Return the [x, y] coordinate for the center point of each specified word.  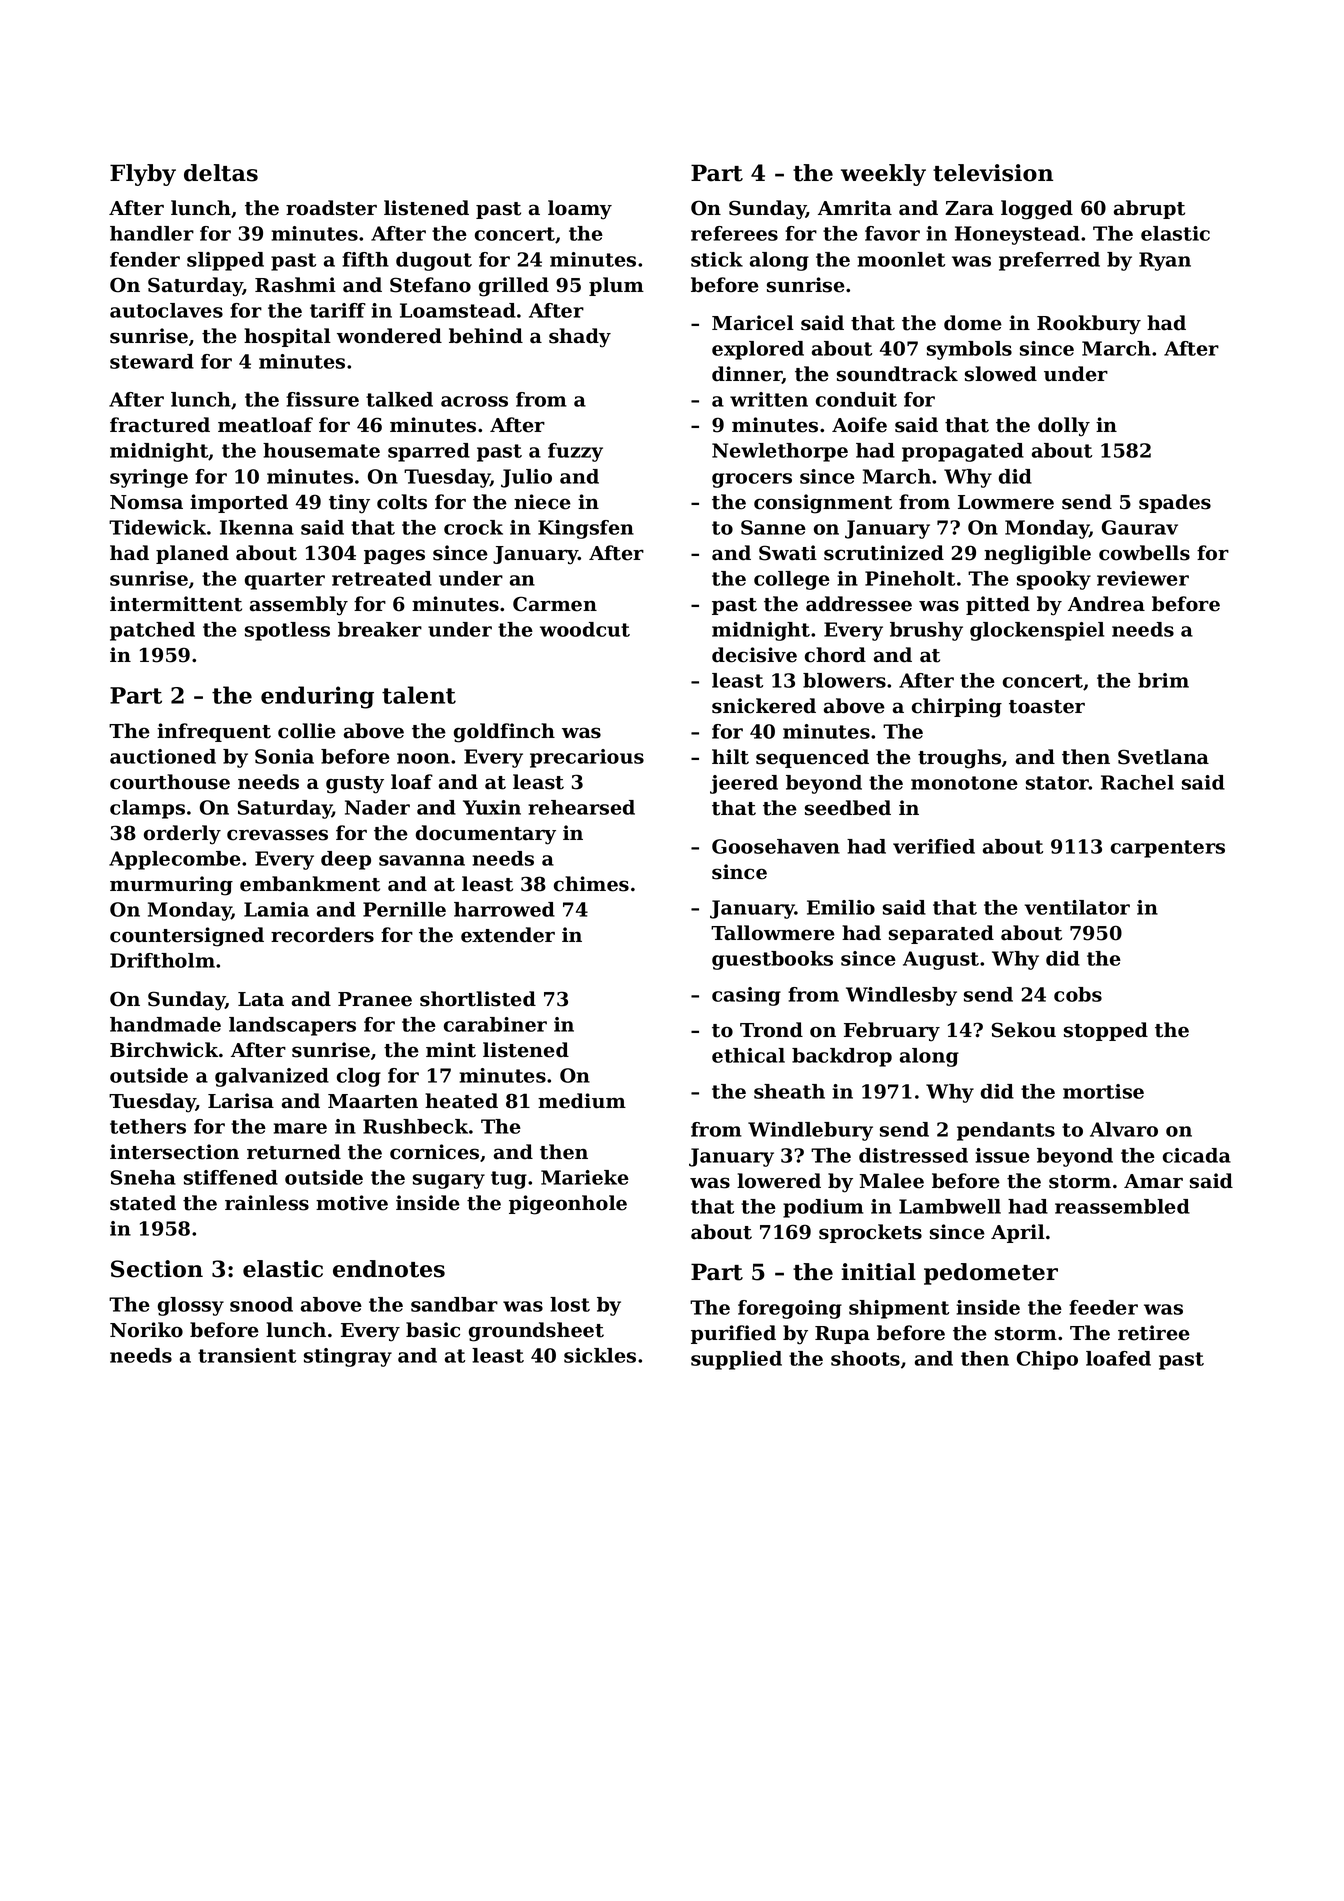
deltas [221, 173]
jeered [744, 784]
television [993, 173]
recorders [322, 935]
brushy [926, 631]
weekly [883, 175]
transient [247, 1355]
